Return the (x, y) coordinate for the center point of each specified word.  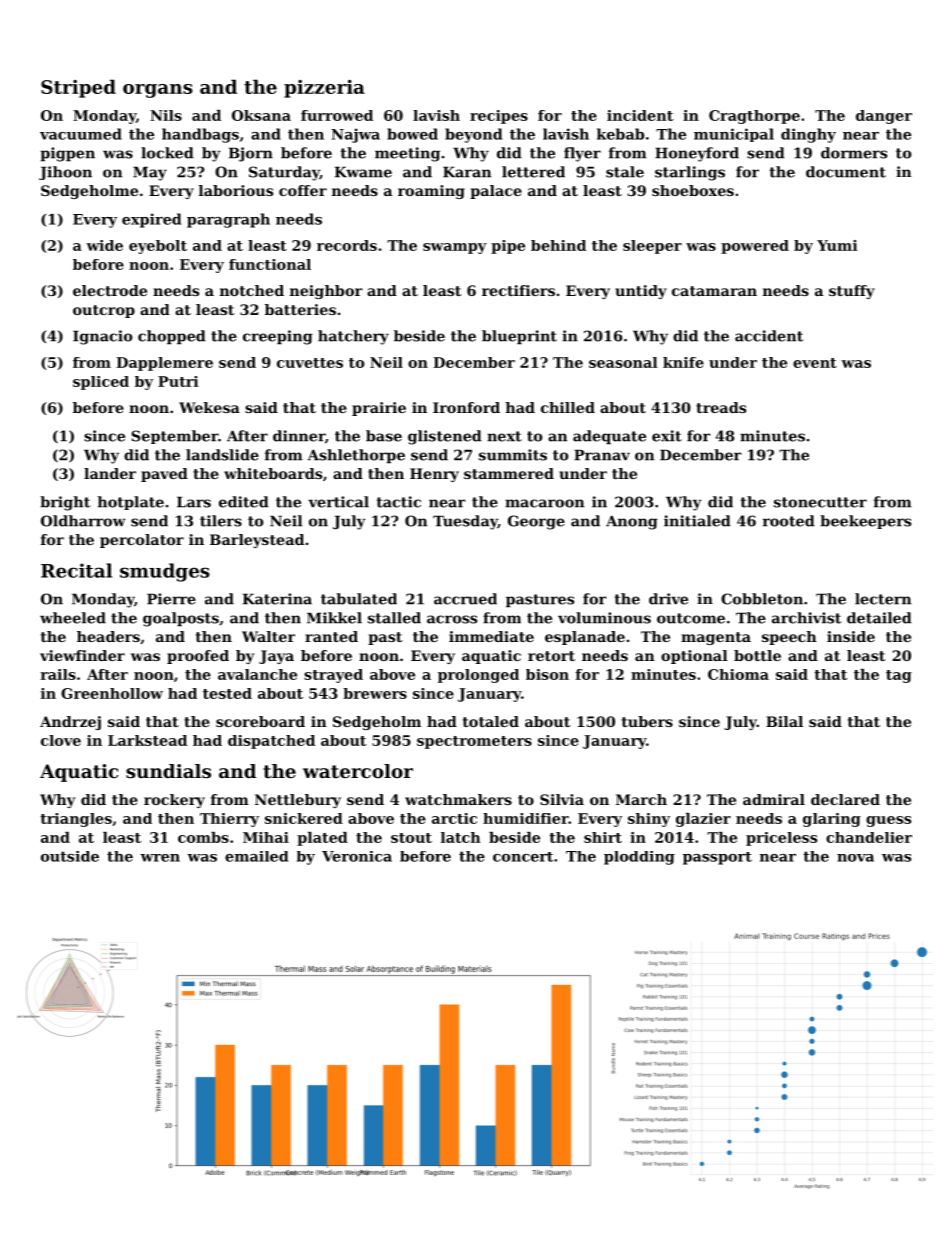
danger (884, 117)
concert (523, 857)
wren (160, 858)
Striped (78, 88)
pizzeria (324, 89)
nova (855, 858)
